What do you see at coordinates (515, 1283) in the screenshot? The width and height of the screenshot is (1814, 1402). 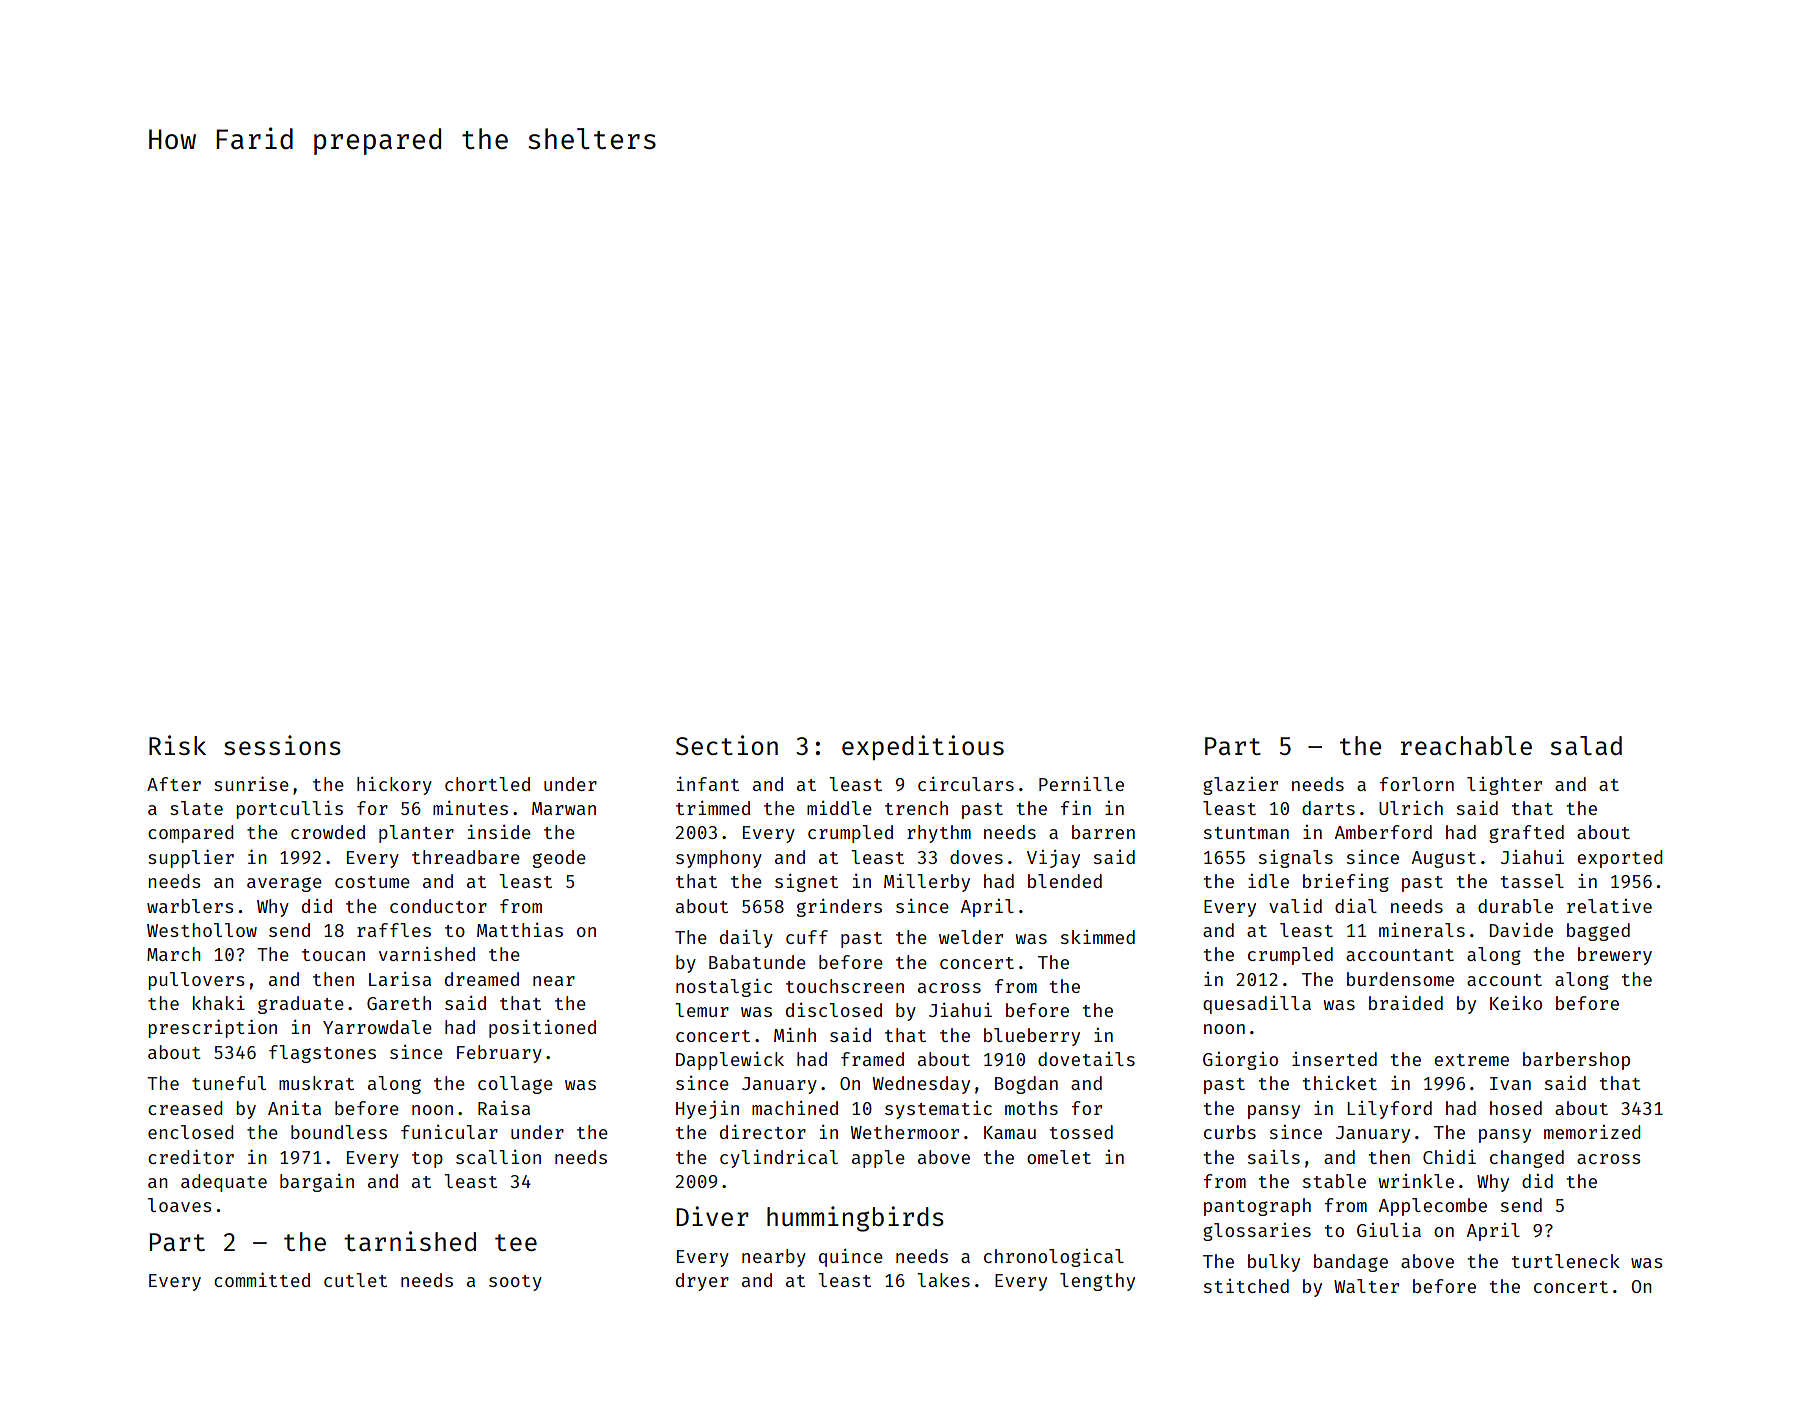 I see `sooty` at bounding box center [515, 1283].
